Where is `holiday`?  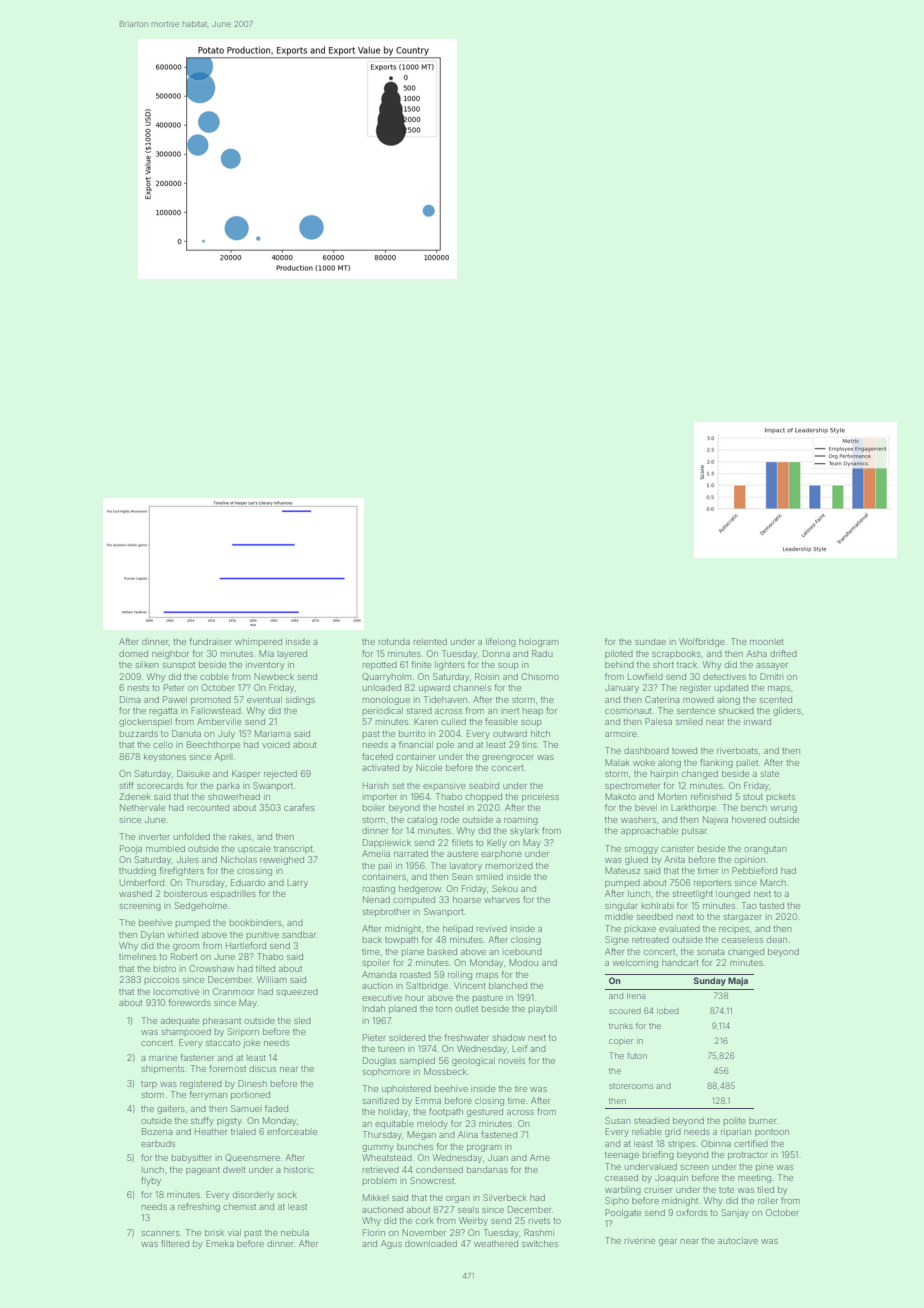
holiday is located at coordinates (393, 1112).
